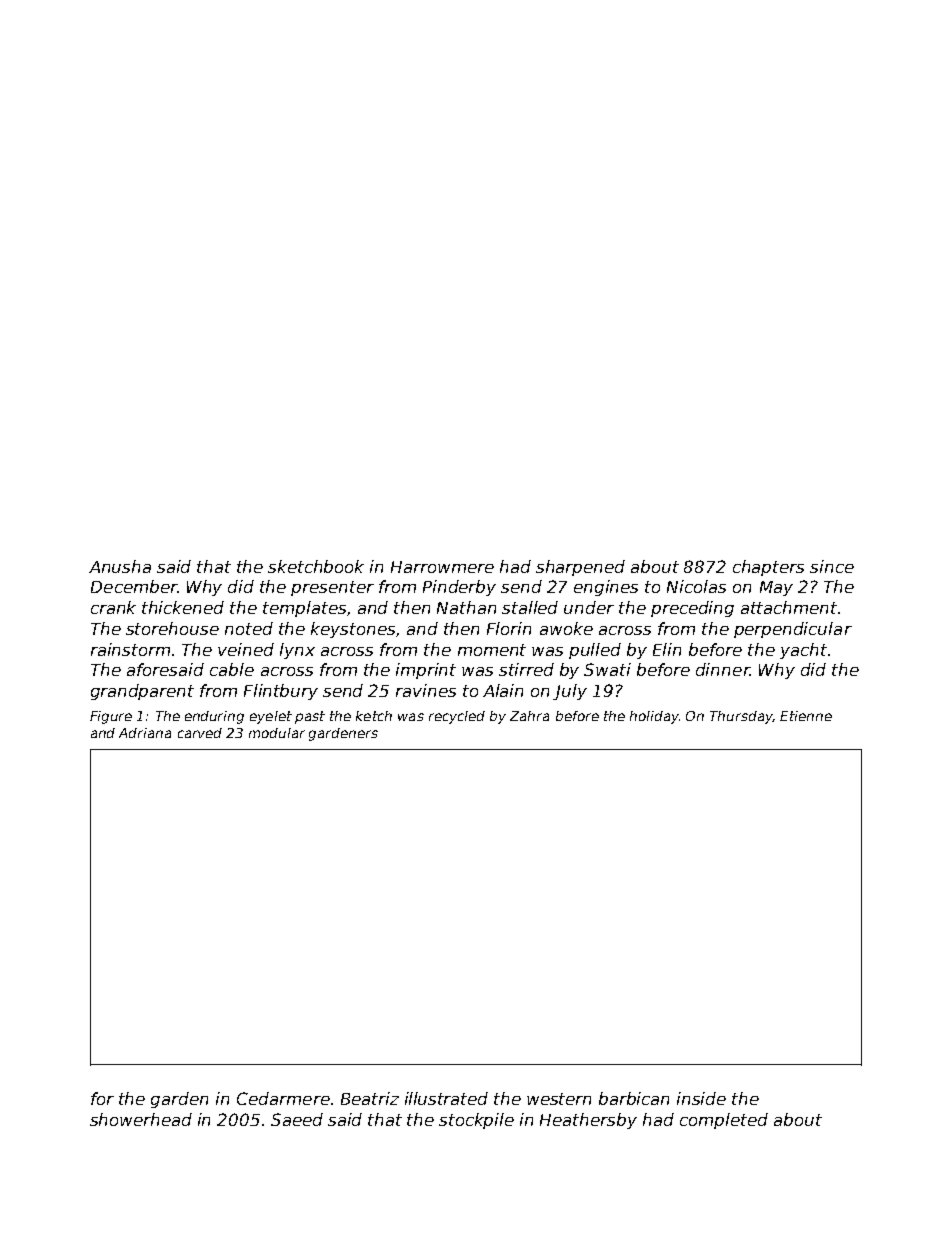 The height and width of the screenshot is (1233, 952). I want to click on completed, so click(724, 1121).
